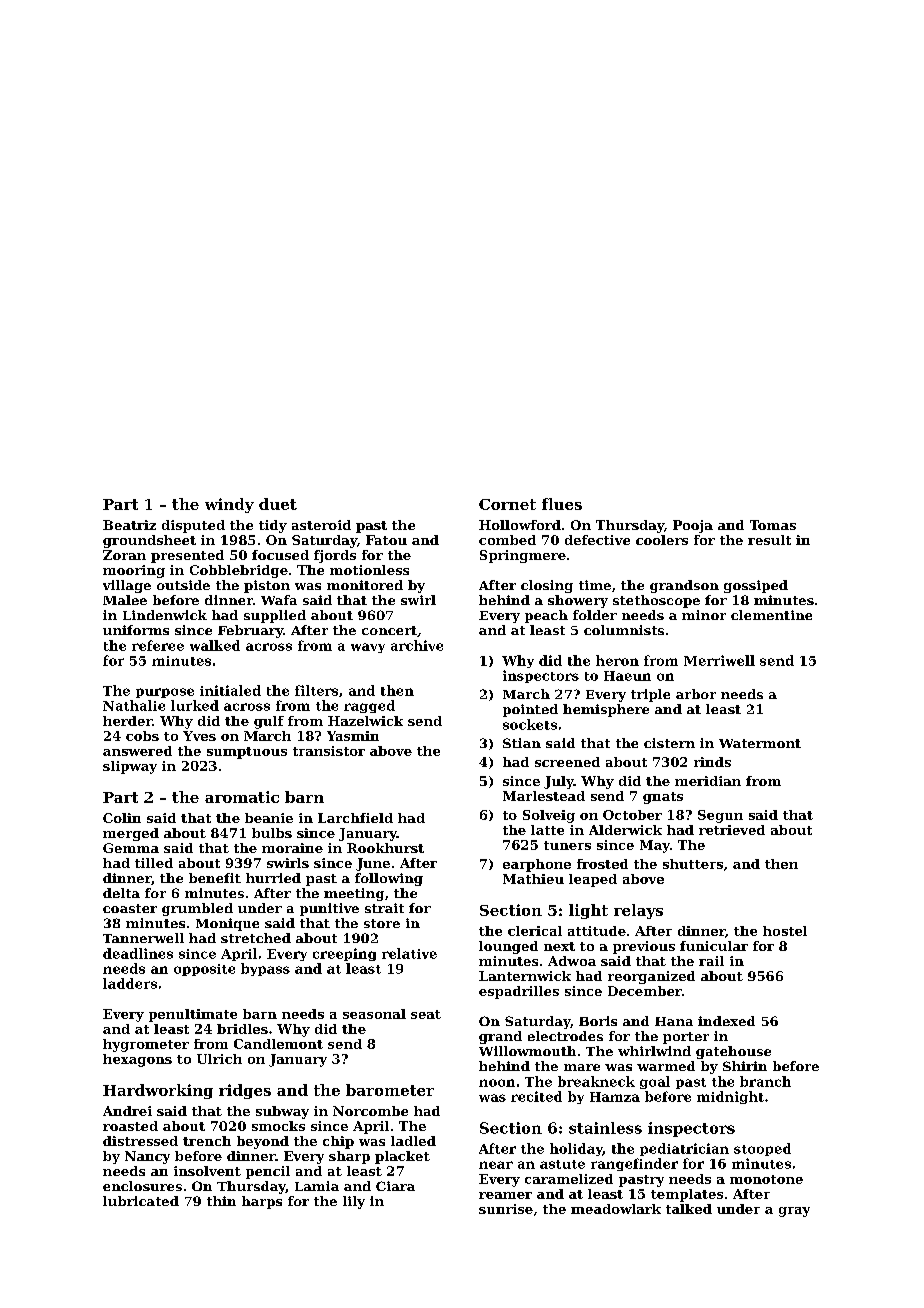 The image size is (924, 1308). Describe the element at coordinates (354, 1202) in the screenshot. I see `lily` at that location.
